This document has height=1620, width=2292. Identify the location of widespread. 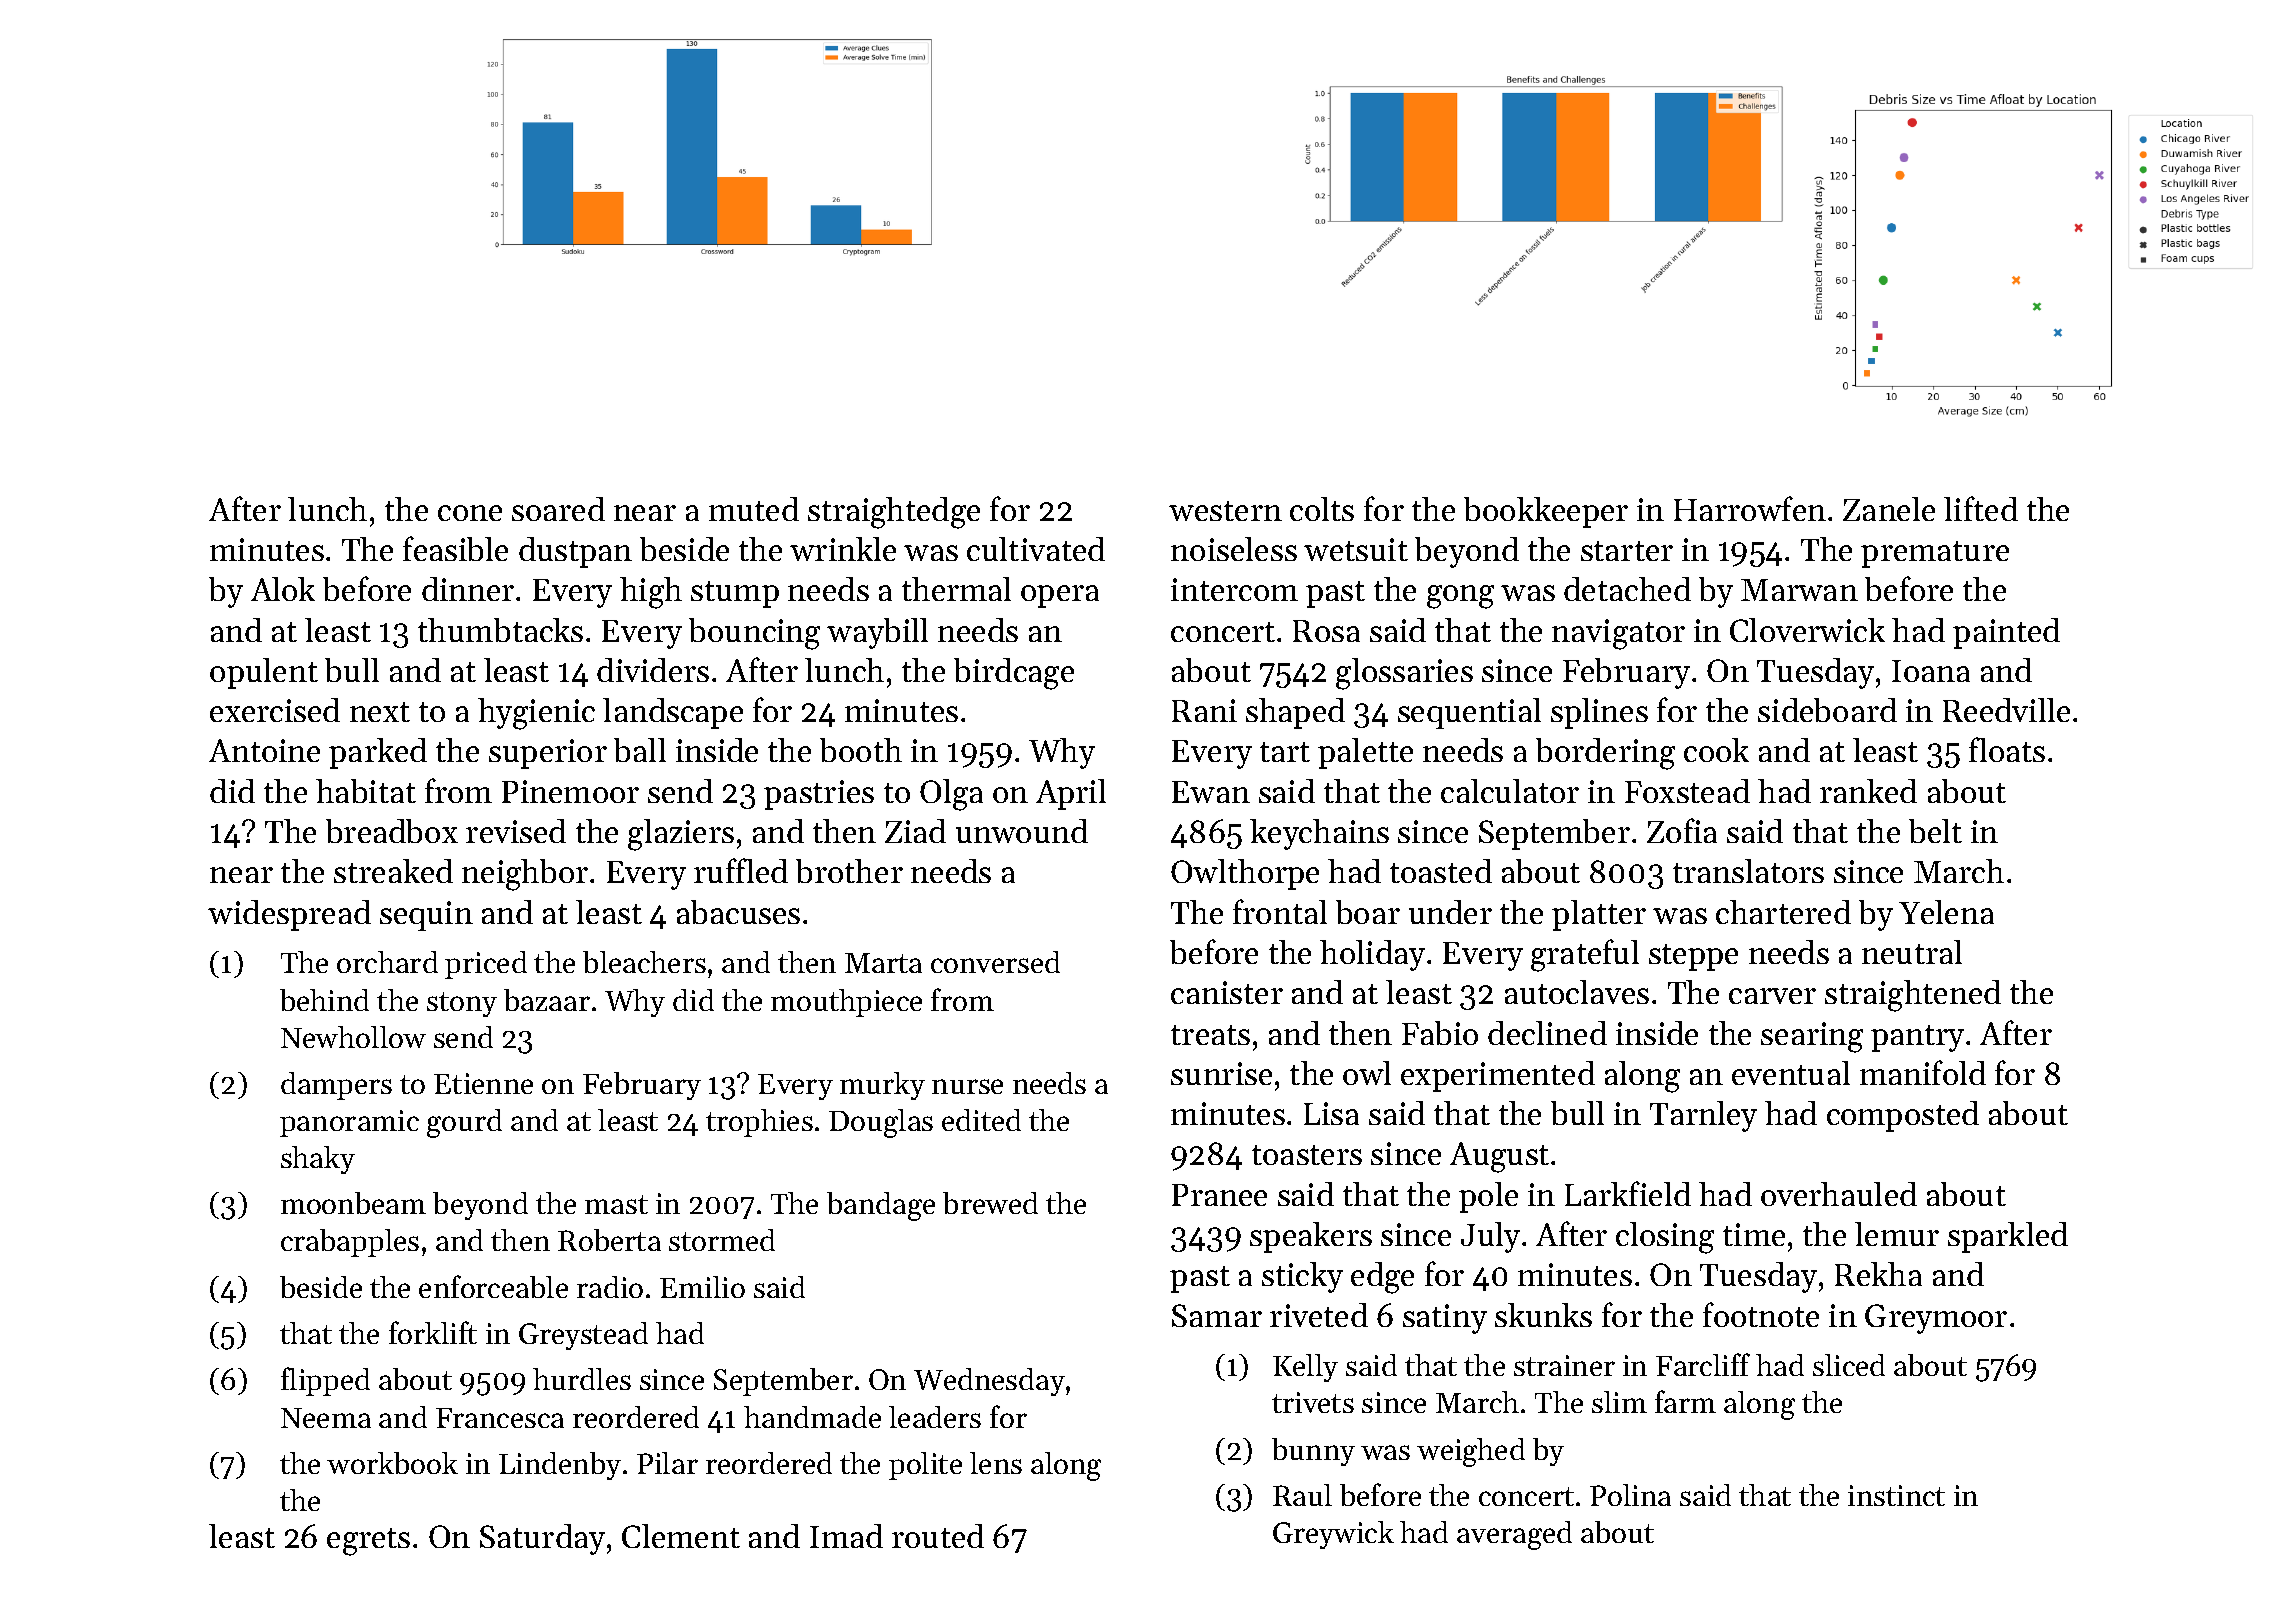
(289, 915).
